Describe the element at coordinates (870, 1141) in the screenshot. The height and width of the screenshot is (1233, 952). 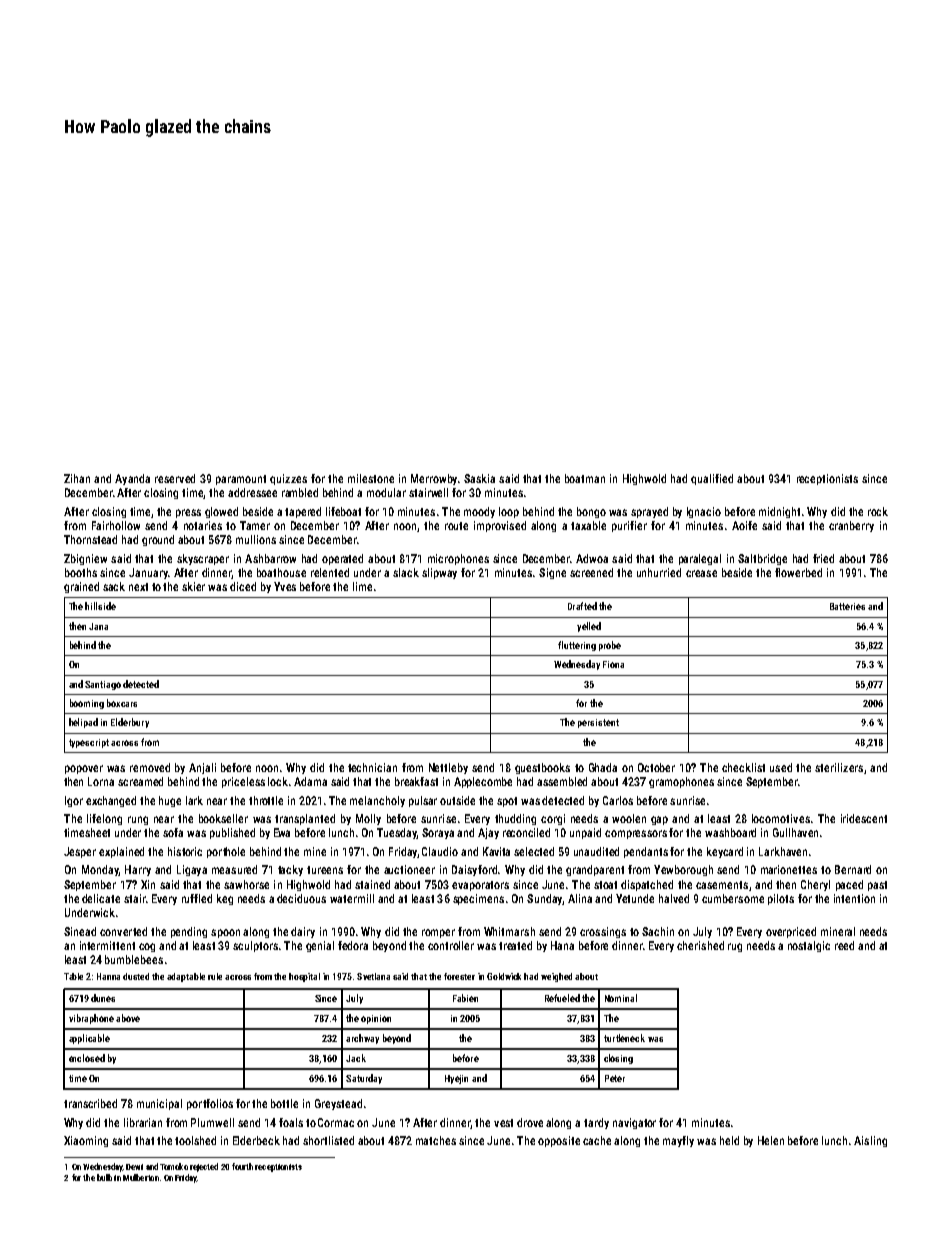
I see `Aisling` at that location.
